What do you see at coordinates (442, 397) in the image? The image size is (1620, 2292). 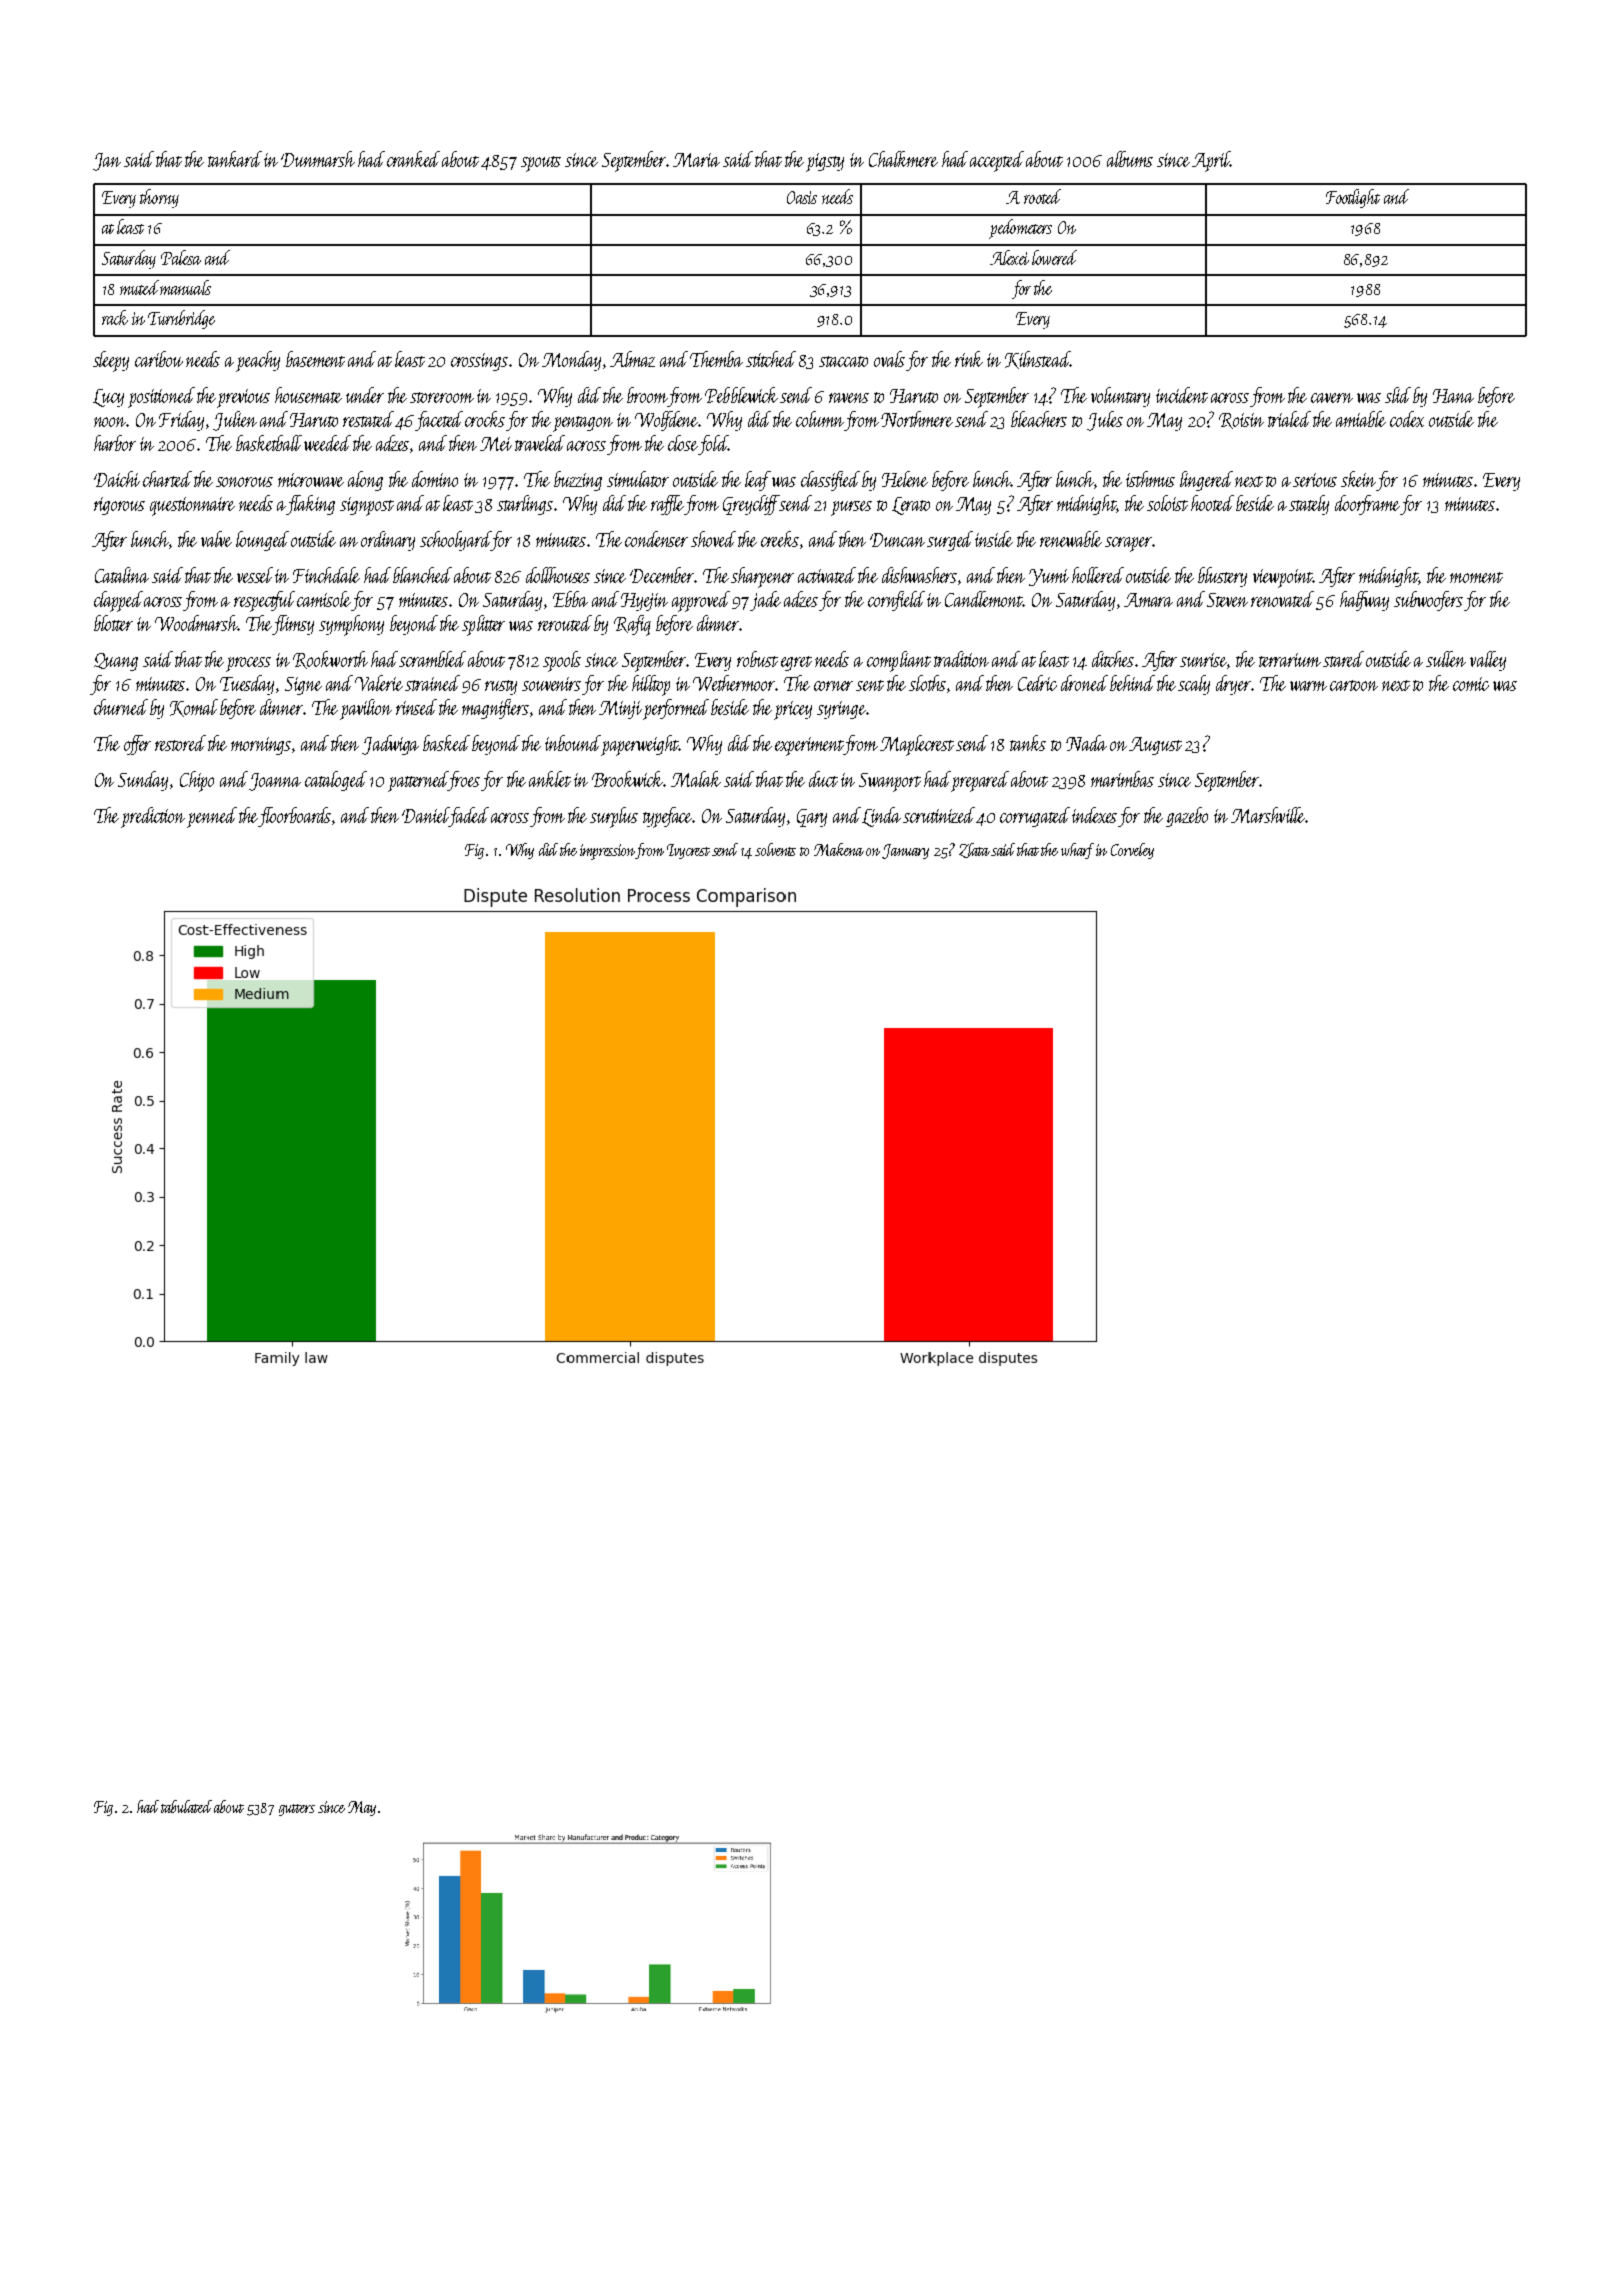 I see `storeroom` at bounding box center [442, 397].
